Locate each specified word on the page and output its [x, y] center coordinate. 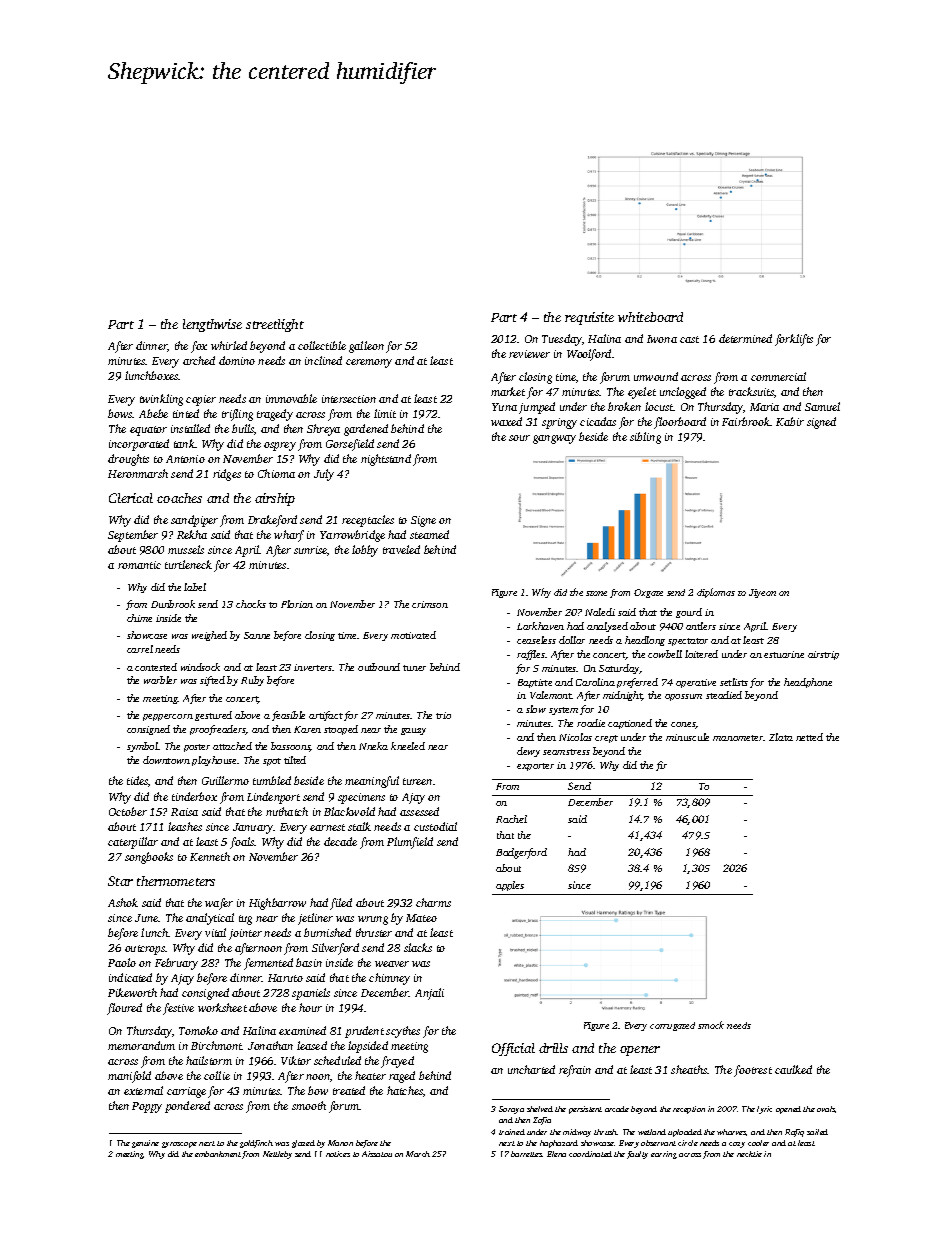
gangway [554, 439]
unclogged [683, 393]
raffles [531, 655]
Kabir [790, 421]
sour [519, 438]
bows [120, 413]
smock [711, 1025]
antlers [701, 626]
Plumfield [410, 843]
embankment [218, 1154]
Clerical [131, 498]
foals [242, 843]
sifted [212, 681]
